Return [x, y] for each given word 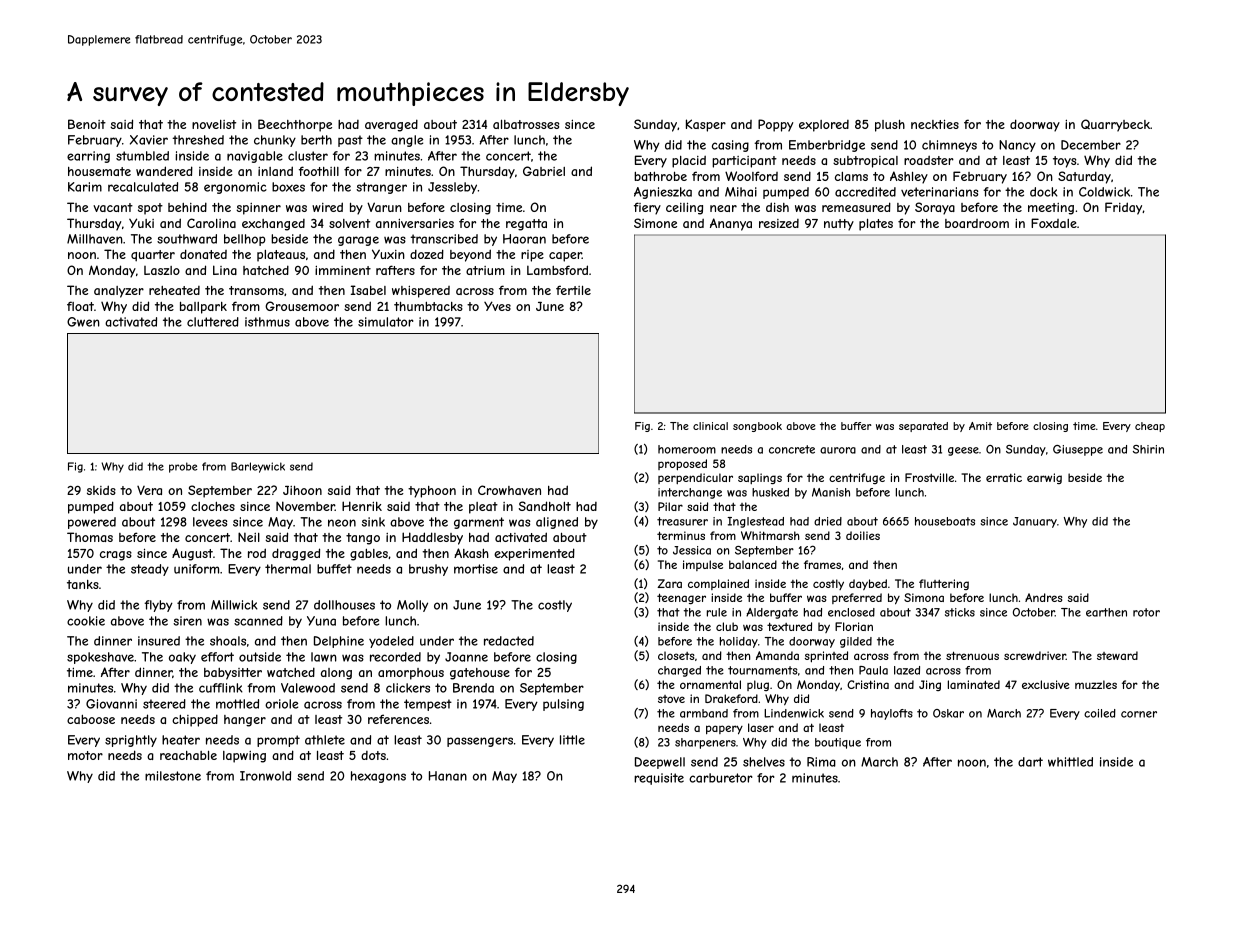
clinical [710, 426]
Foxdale [1054, 223]
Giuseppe [1078, 450]
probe [183, 467]
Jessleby [452, 188]
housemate [99, 171]
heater [181, 740]
